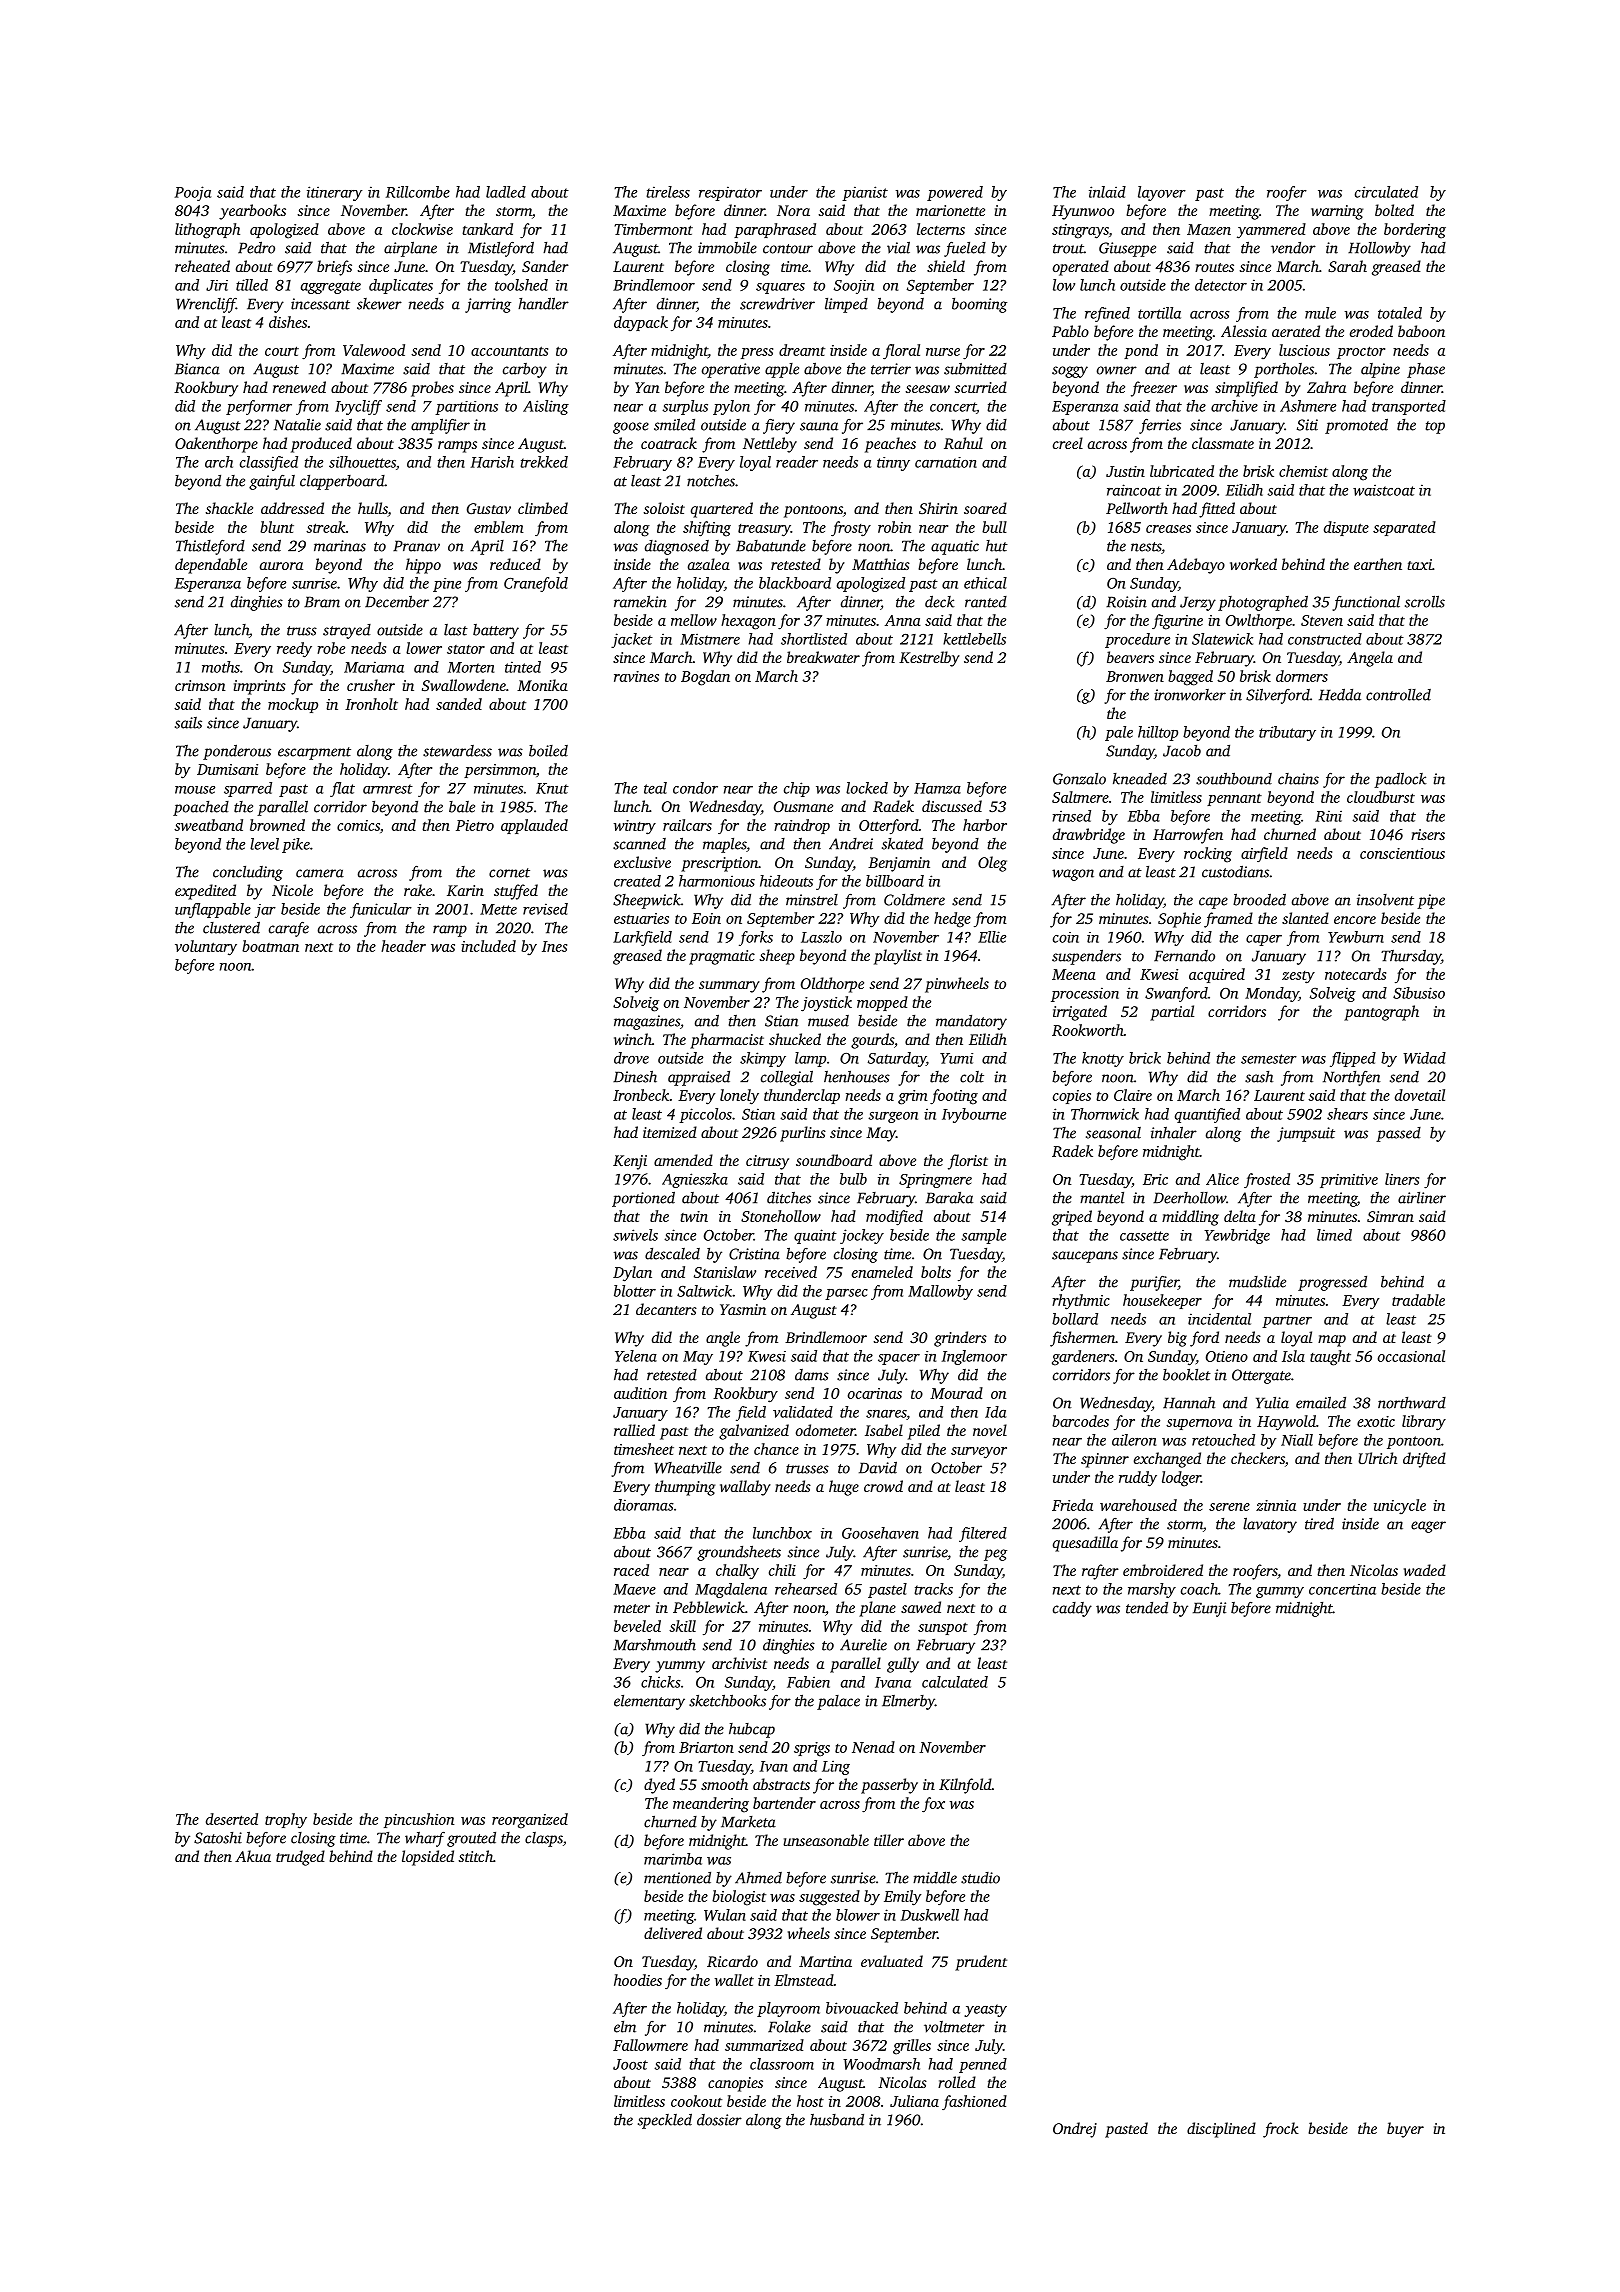 The image size is (1620, 2292). Describe the element at coordinates (206, 948) in the screenshot. I see `voluntary` at that location.
